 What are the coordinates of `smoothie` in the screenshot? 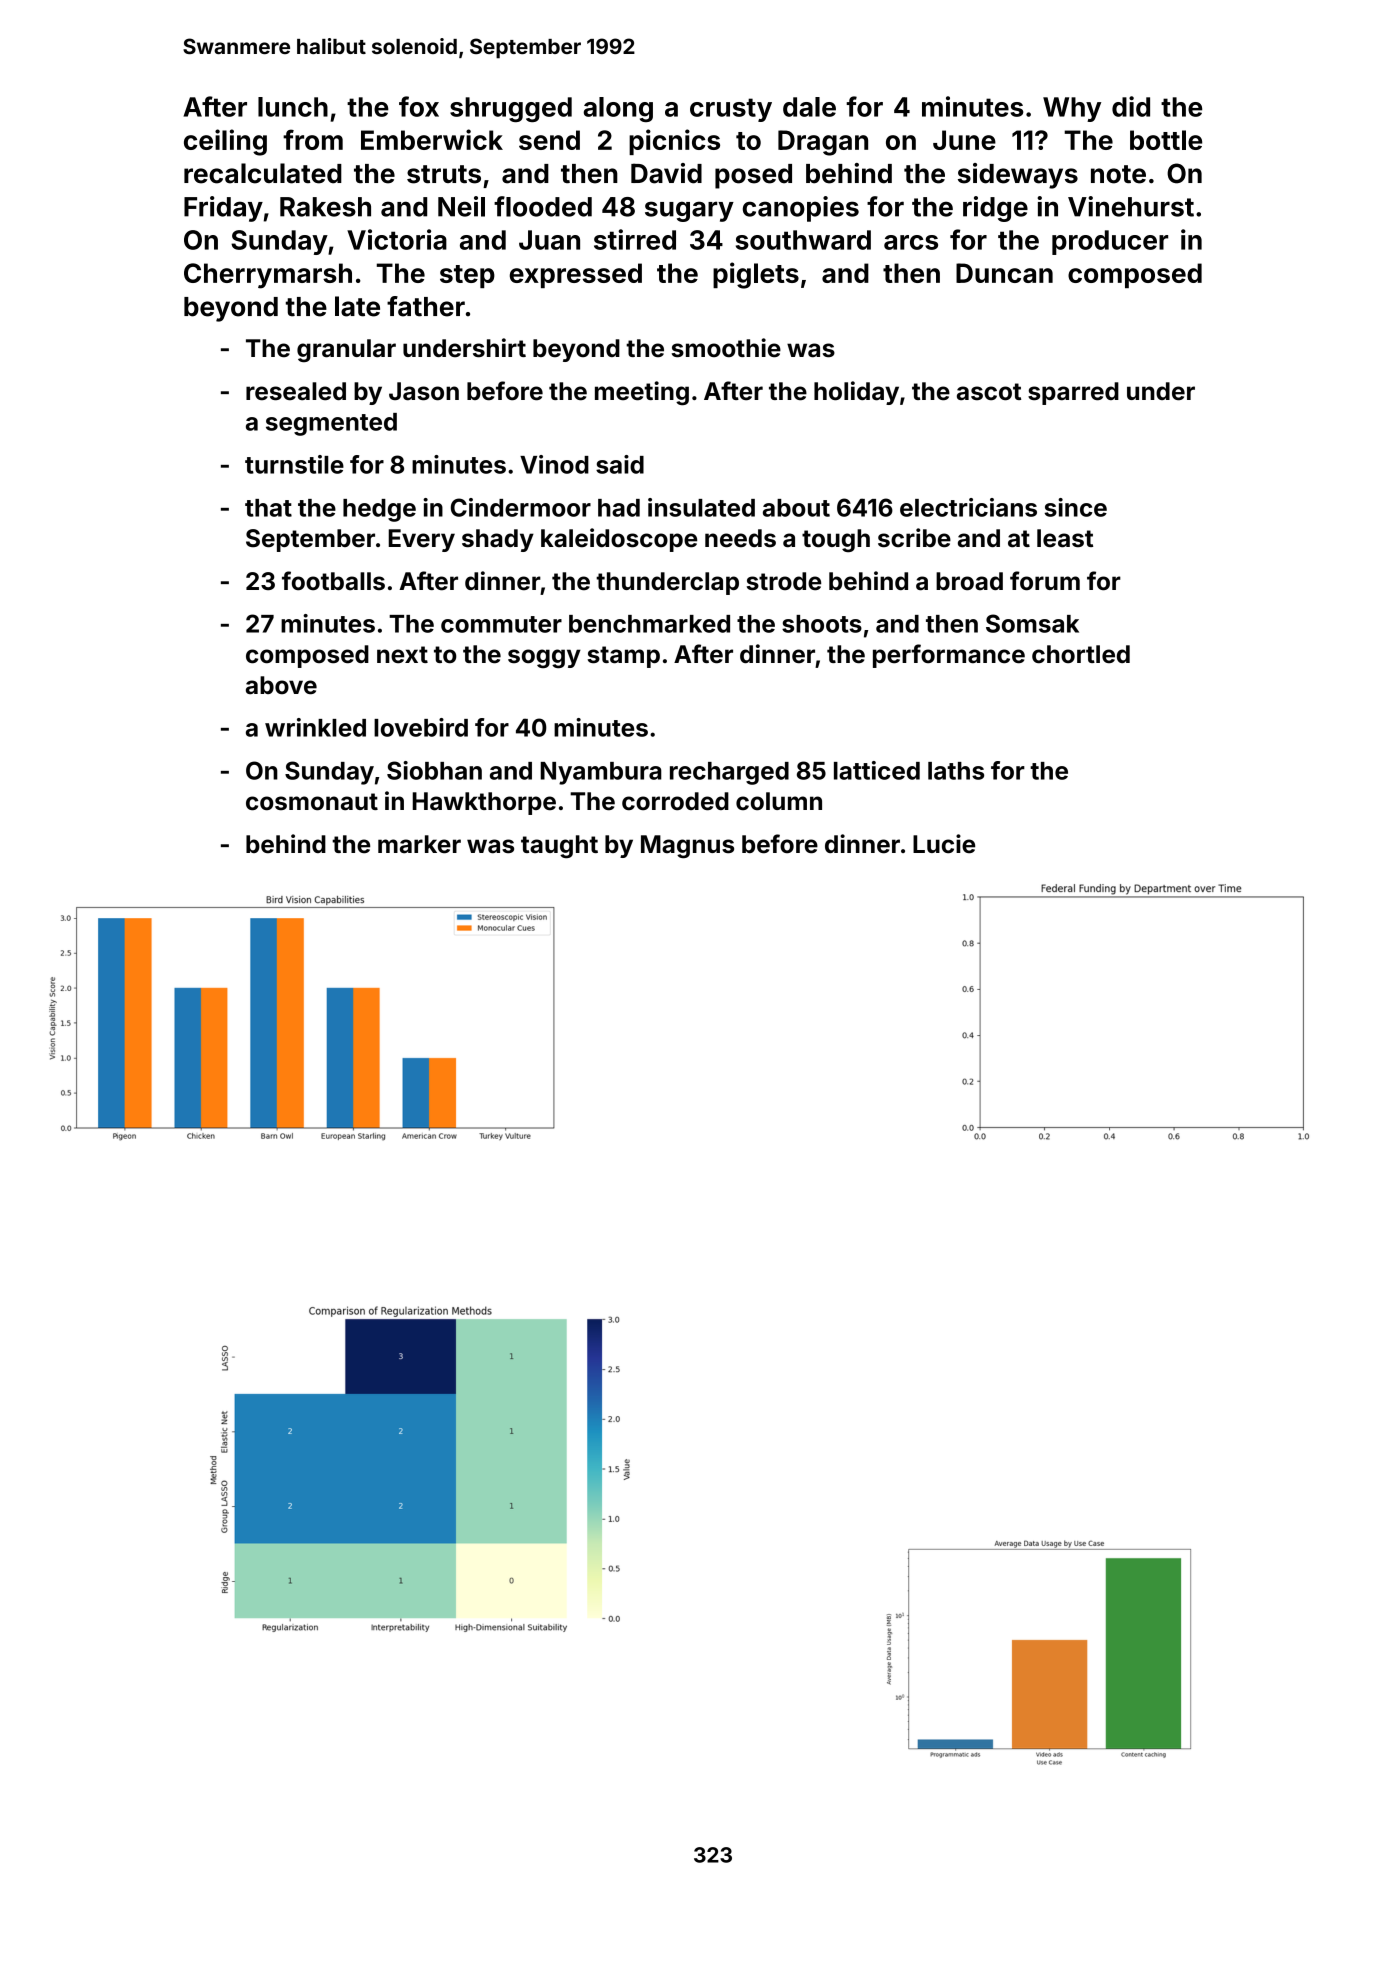 It's located at (726, 348).
